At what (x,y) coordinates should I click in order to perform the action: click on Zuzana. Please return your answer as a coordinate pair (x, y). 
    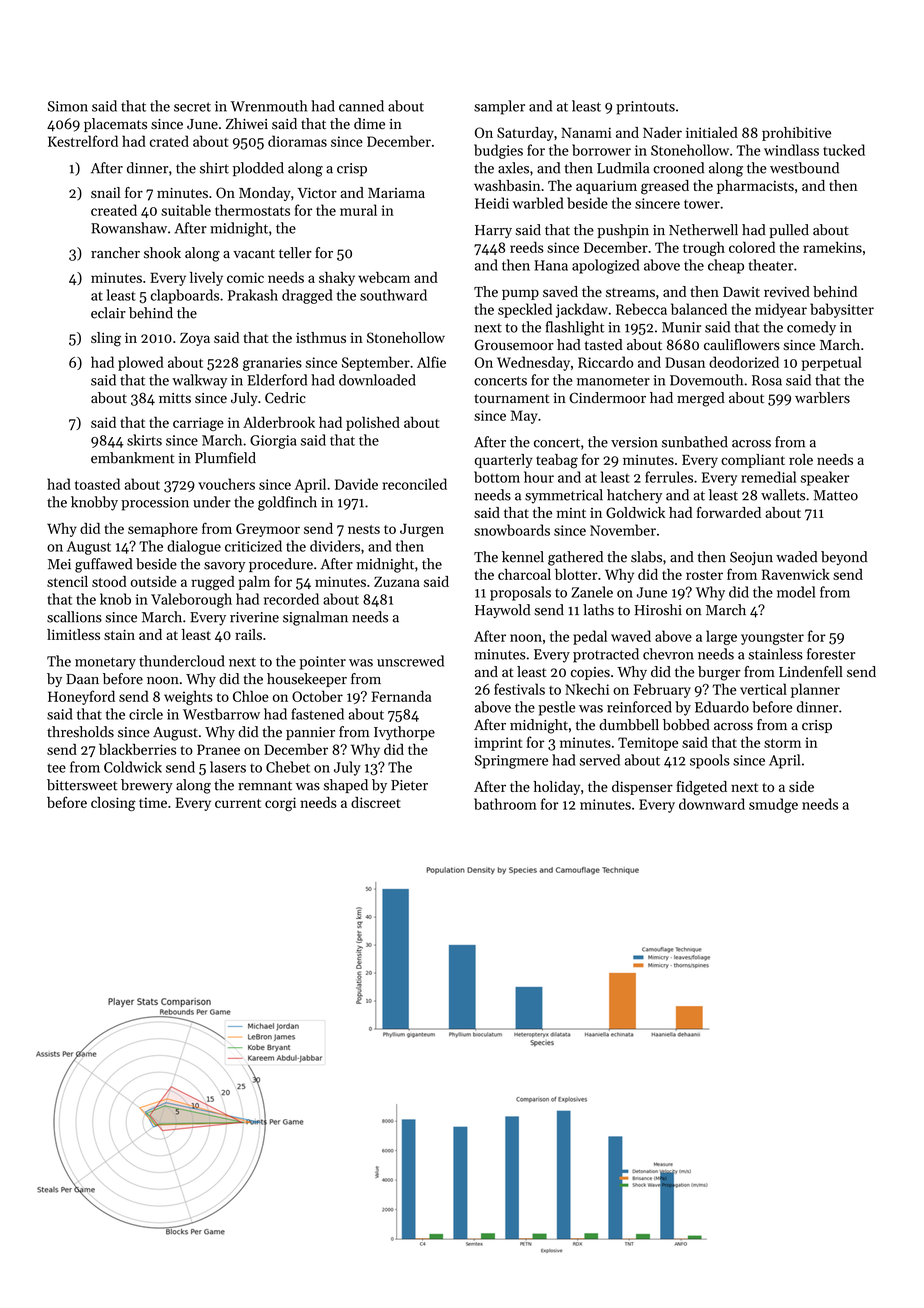
    Looking at the image, I should click on (397, 581).
